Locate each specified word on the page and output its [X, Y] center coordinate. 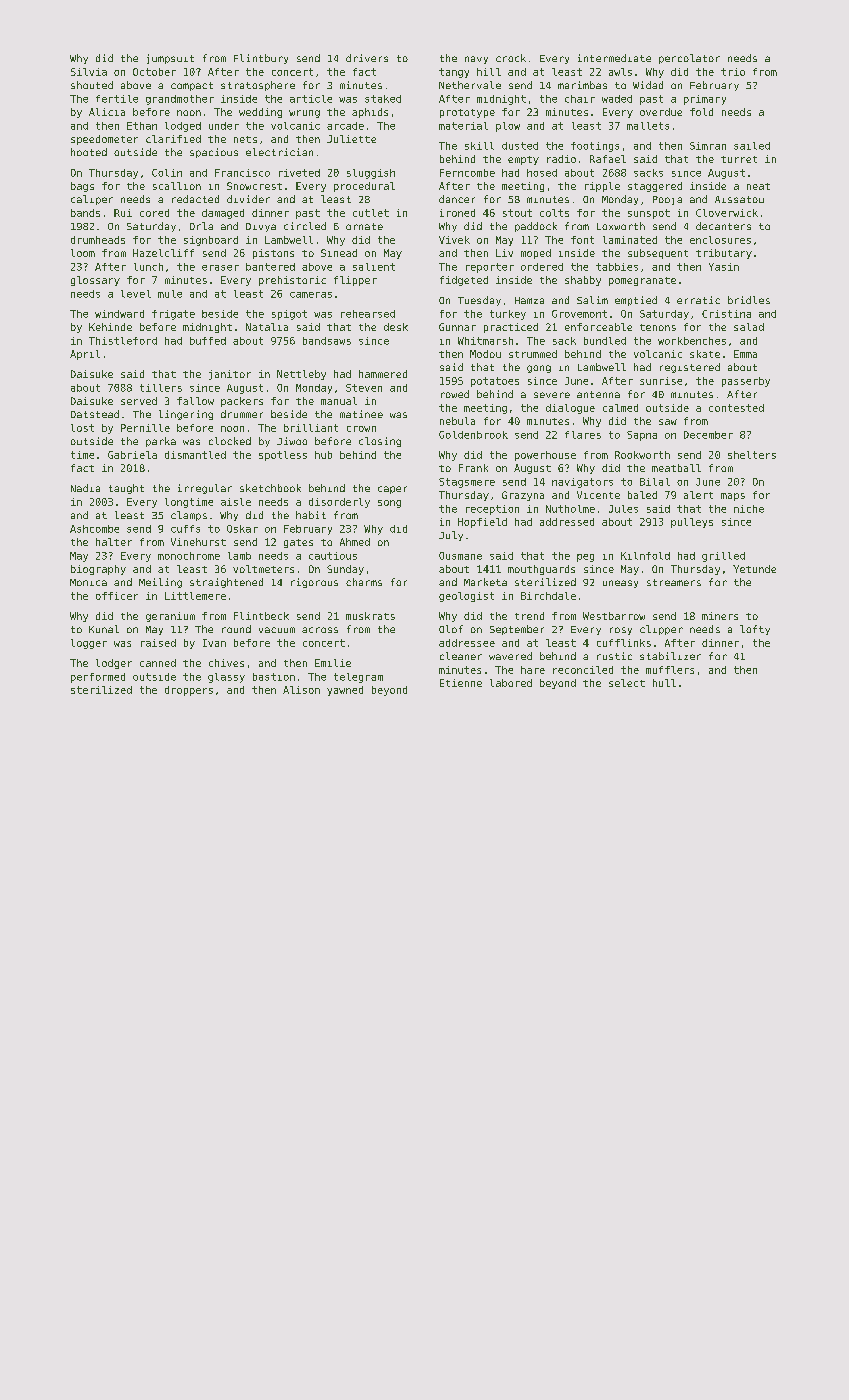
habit [311, 515]
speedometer [104, 140]
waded [617, 99]
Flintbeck [261, 616]
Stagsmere [467, 483]
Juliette [351, 139]
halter [114, 542]
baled [642, 495]
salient [374, 267]
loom [83, 253]
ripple [602, 187]
